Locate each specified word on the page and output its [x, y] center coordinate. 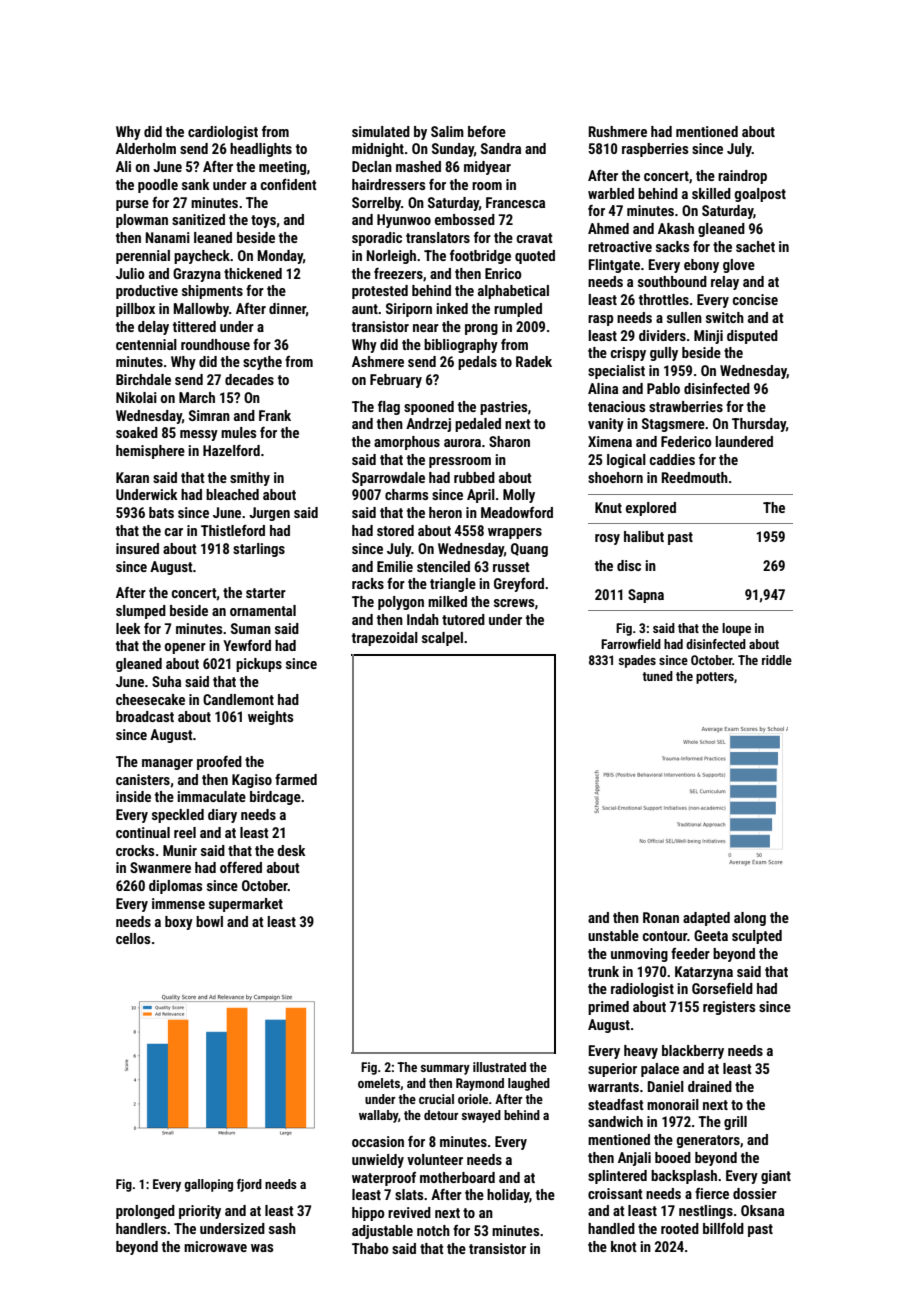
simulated [381, 131]
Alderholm [146, 148]
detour [441, 1115]
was [262, 1248]
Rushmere [618, 131]
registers [729, 1008]
